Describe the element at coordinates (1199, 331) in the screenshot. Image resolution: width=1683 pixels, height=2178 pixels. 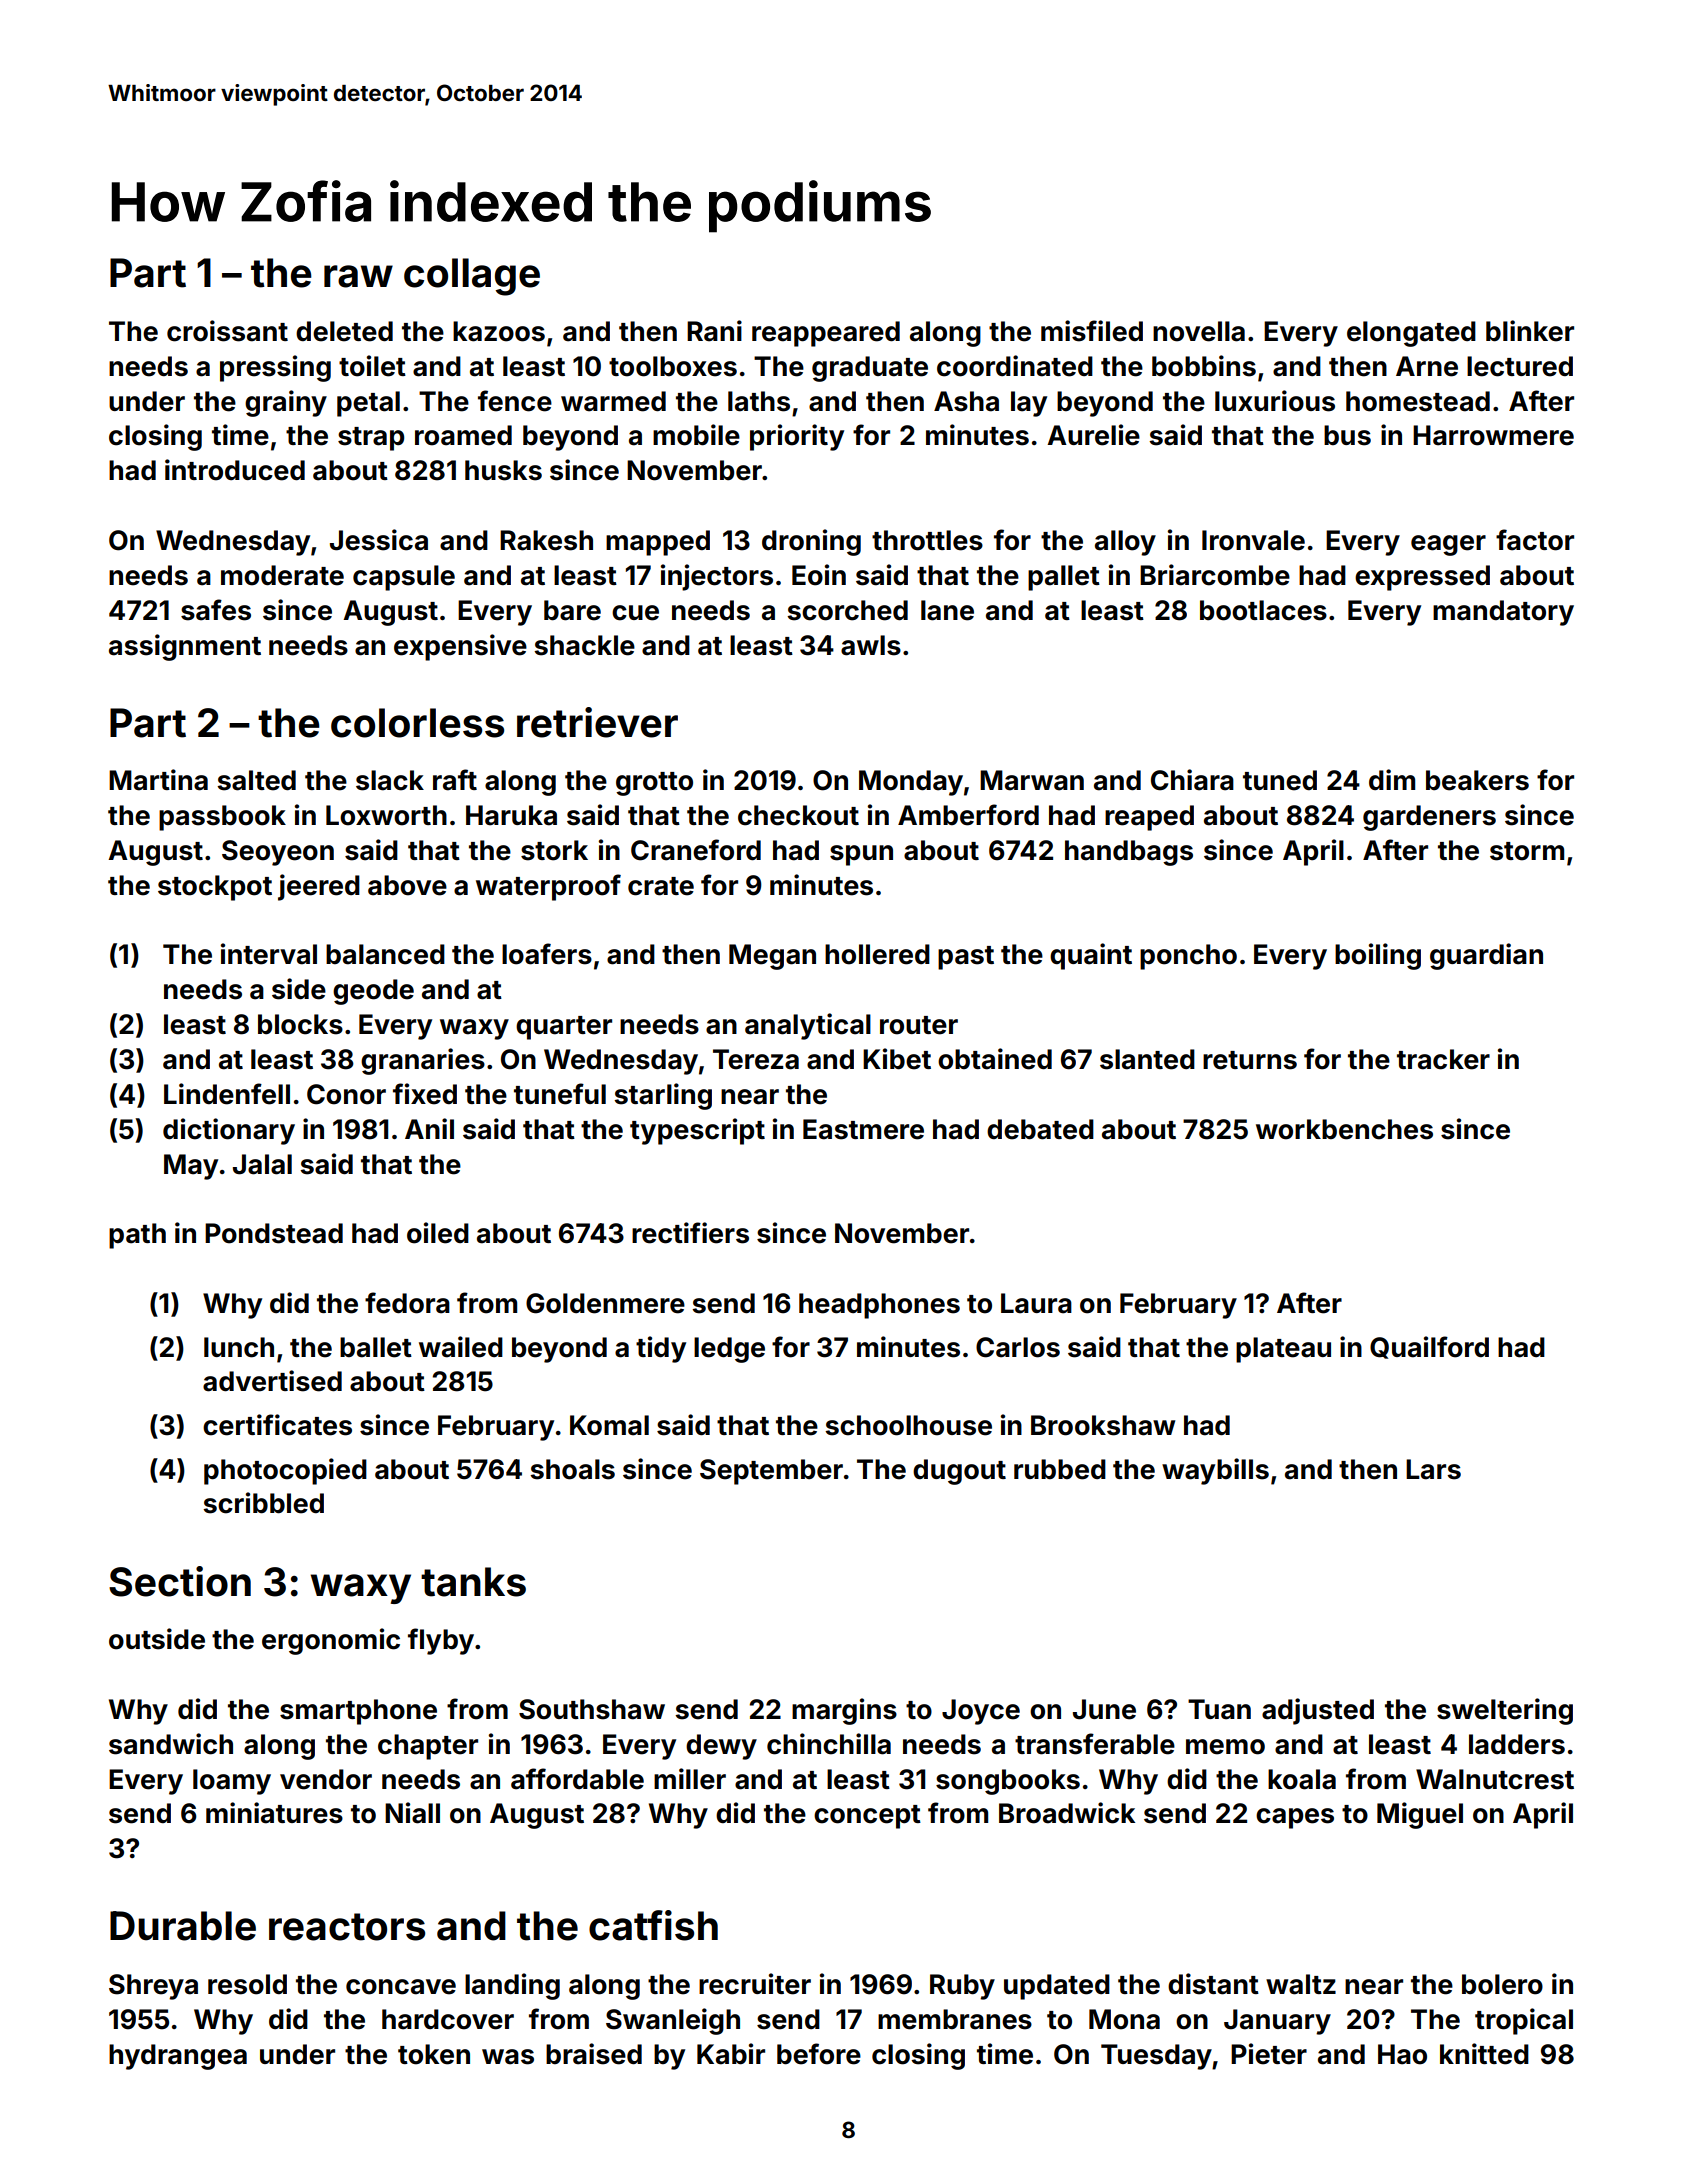
I see `novella` at that location.
